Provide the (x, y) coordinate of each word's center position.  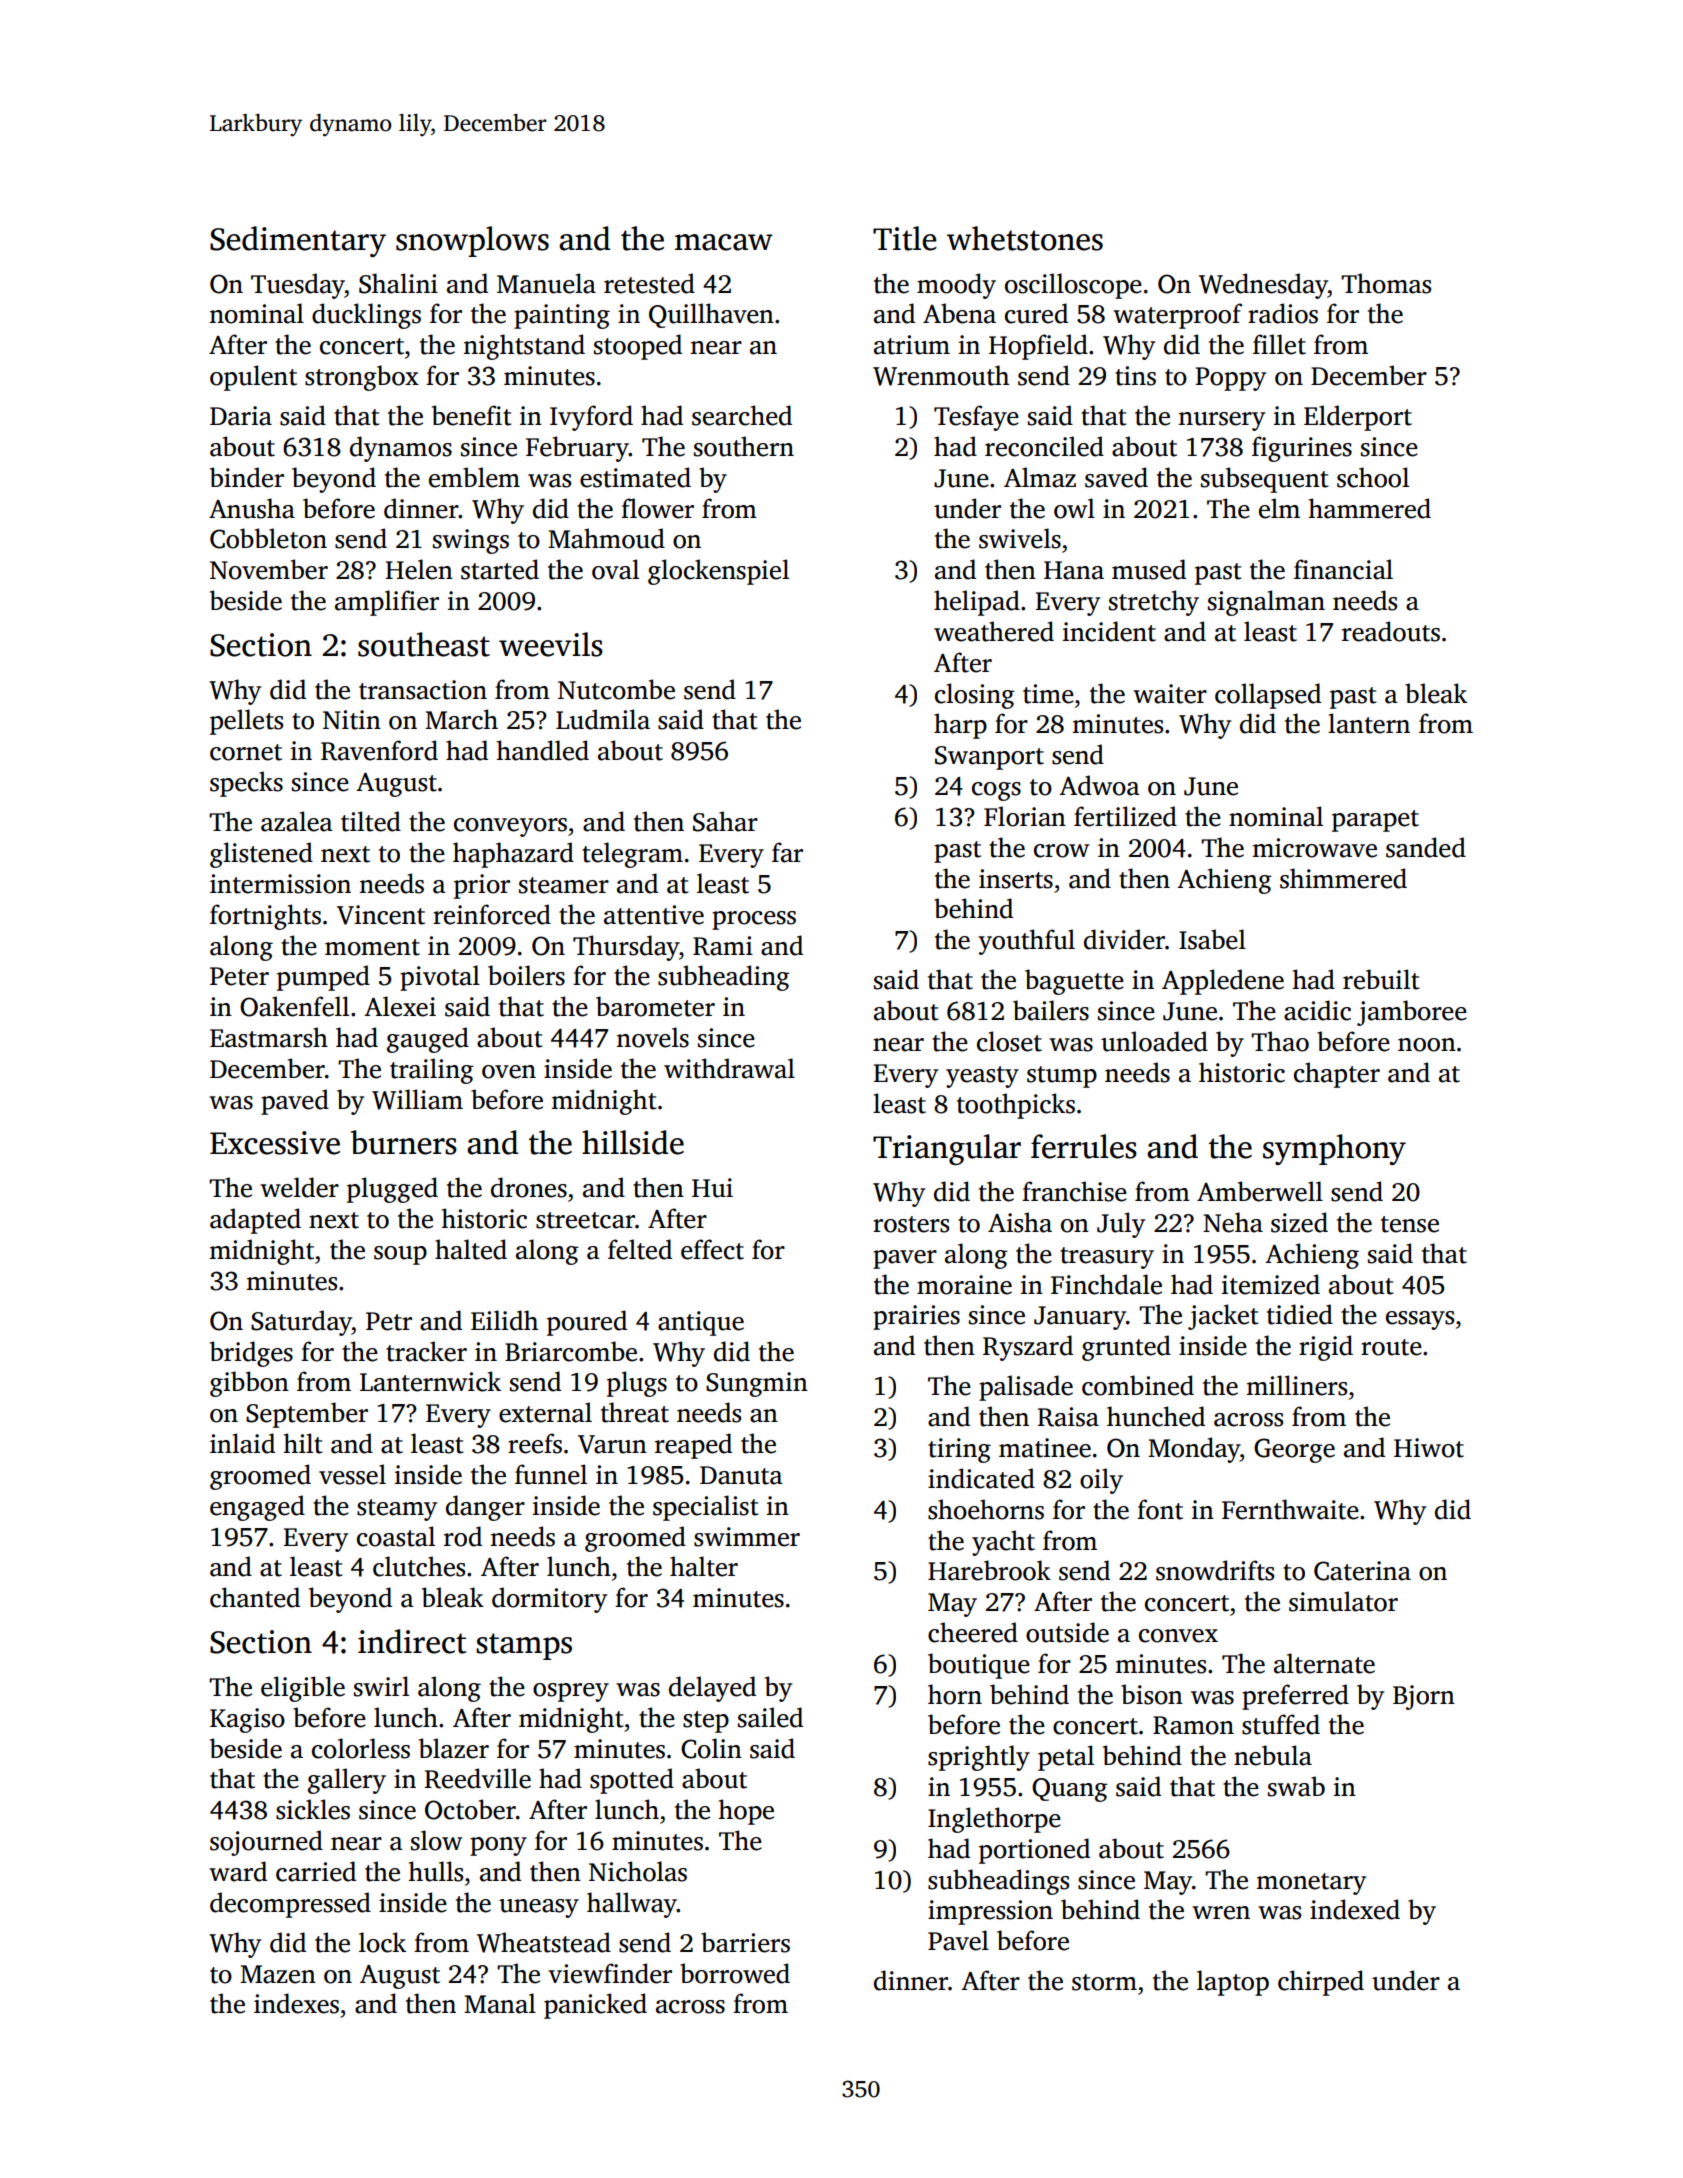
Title (905, 238)
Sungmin (757, 1384)
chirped (1321, 1983)
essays (1420, 1320)
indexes (296, 2003)
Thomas (1386, 283)
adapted (255, 1221)
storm (1104, 1982)
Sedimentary (298, 241)
